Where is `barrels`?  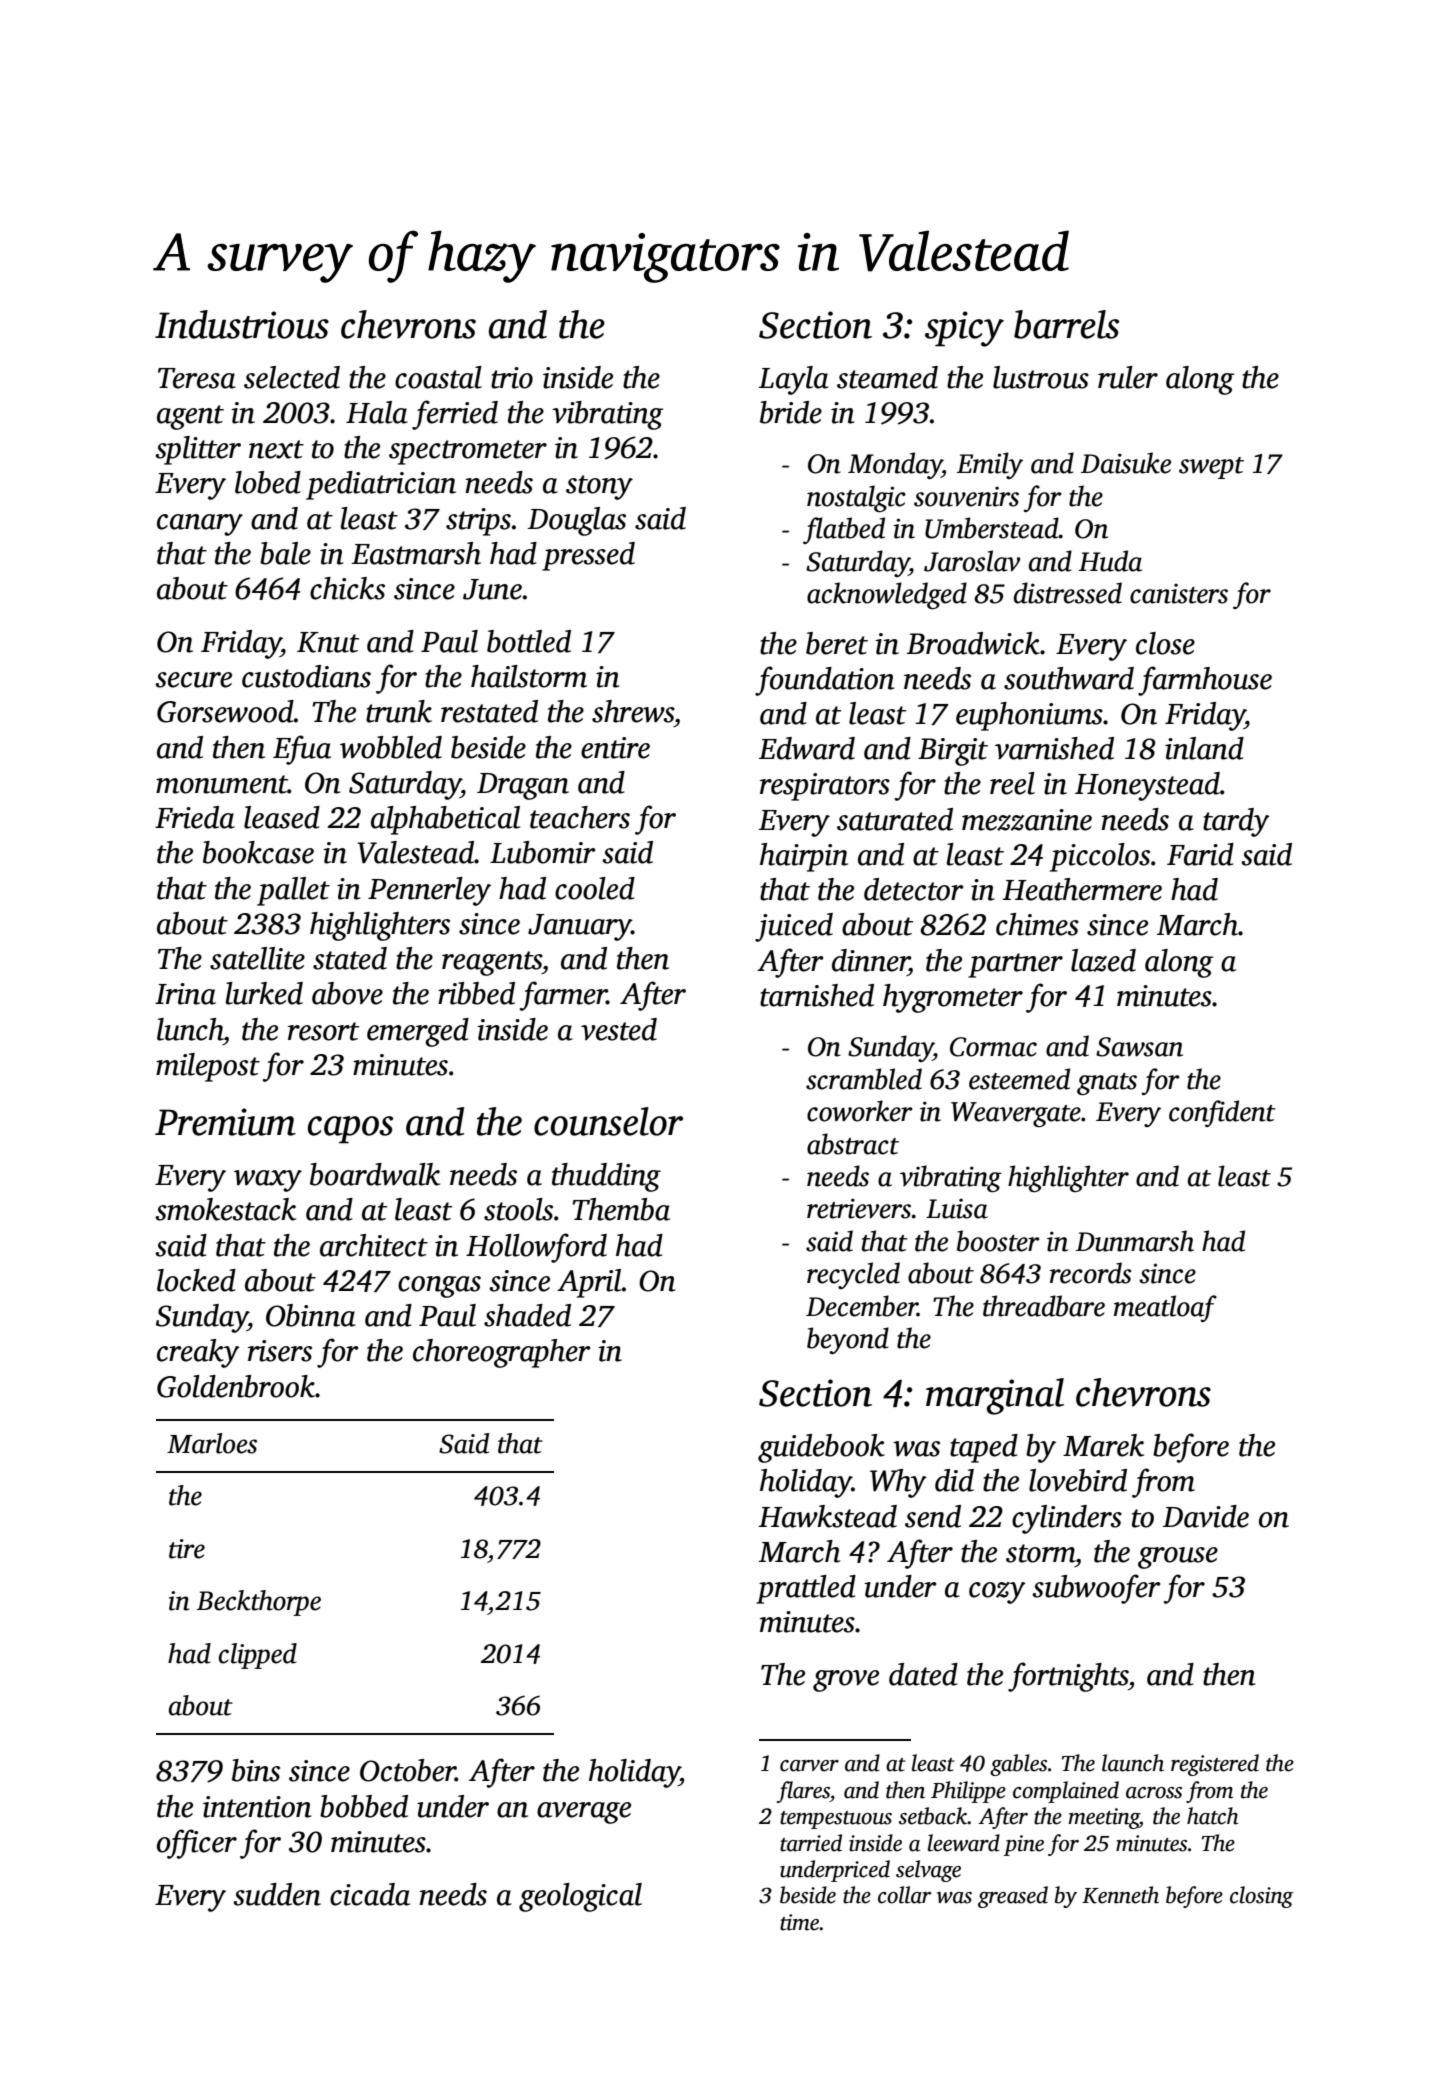 barrels is located at coordinates (1066, 324).
